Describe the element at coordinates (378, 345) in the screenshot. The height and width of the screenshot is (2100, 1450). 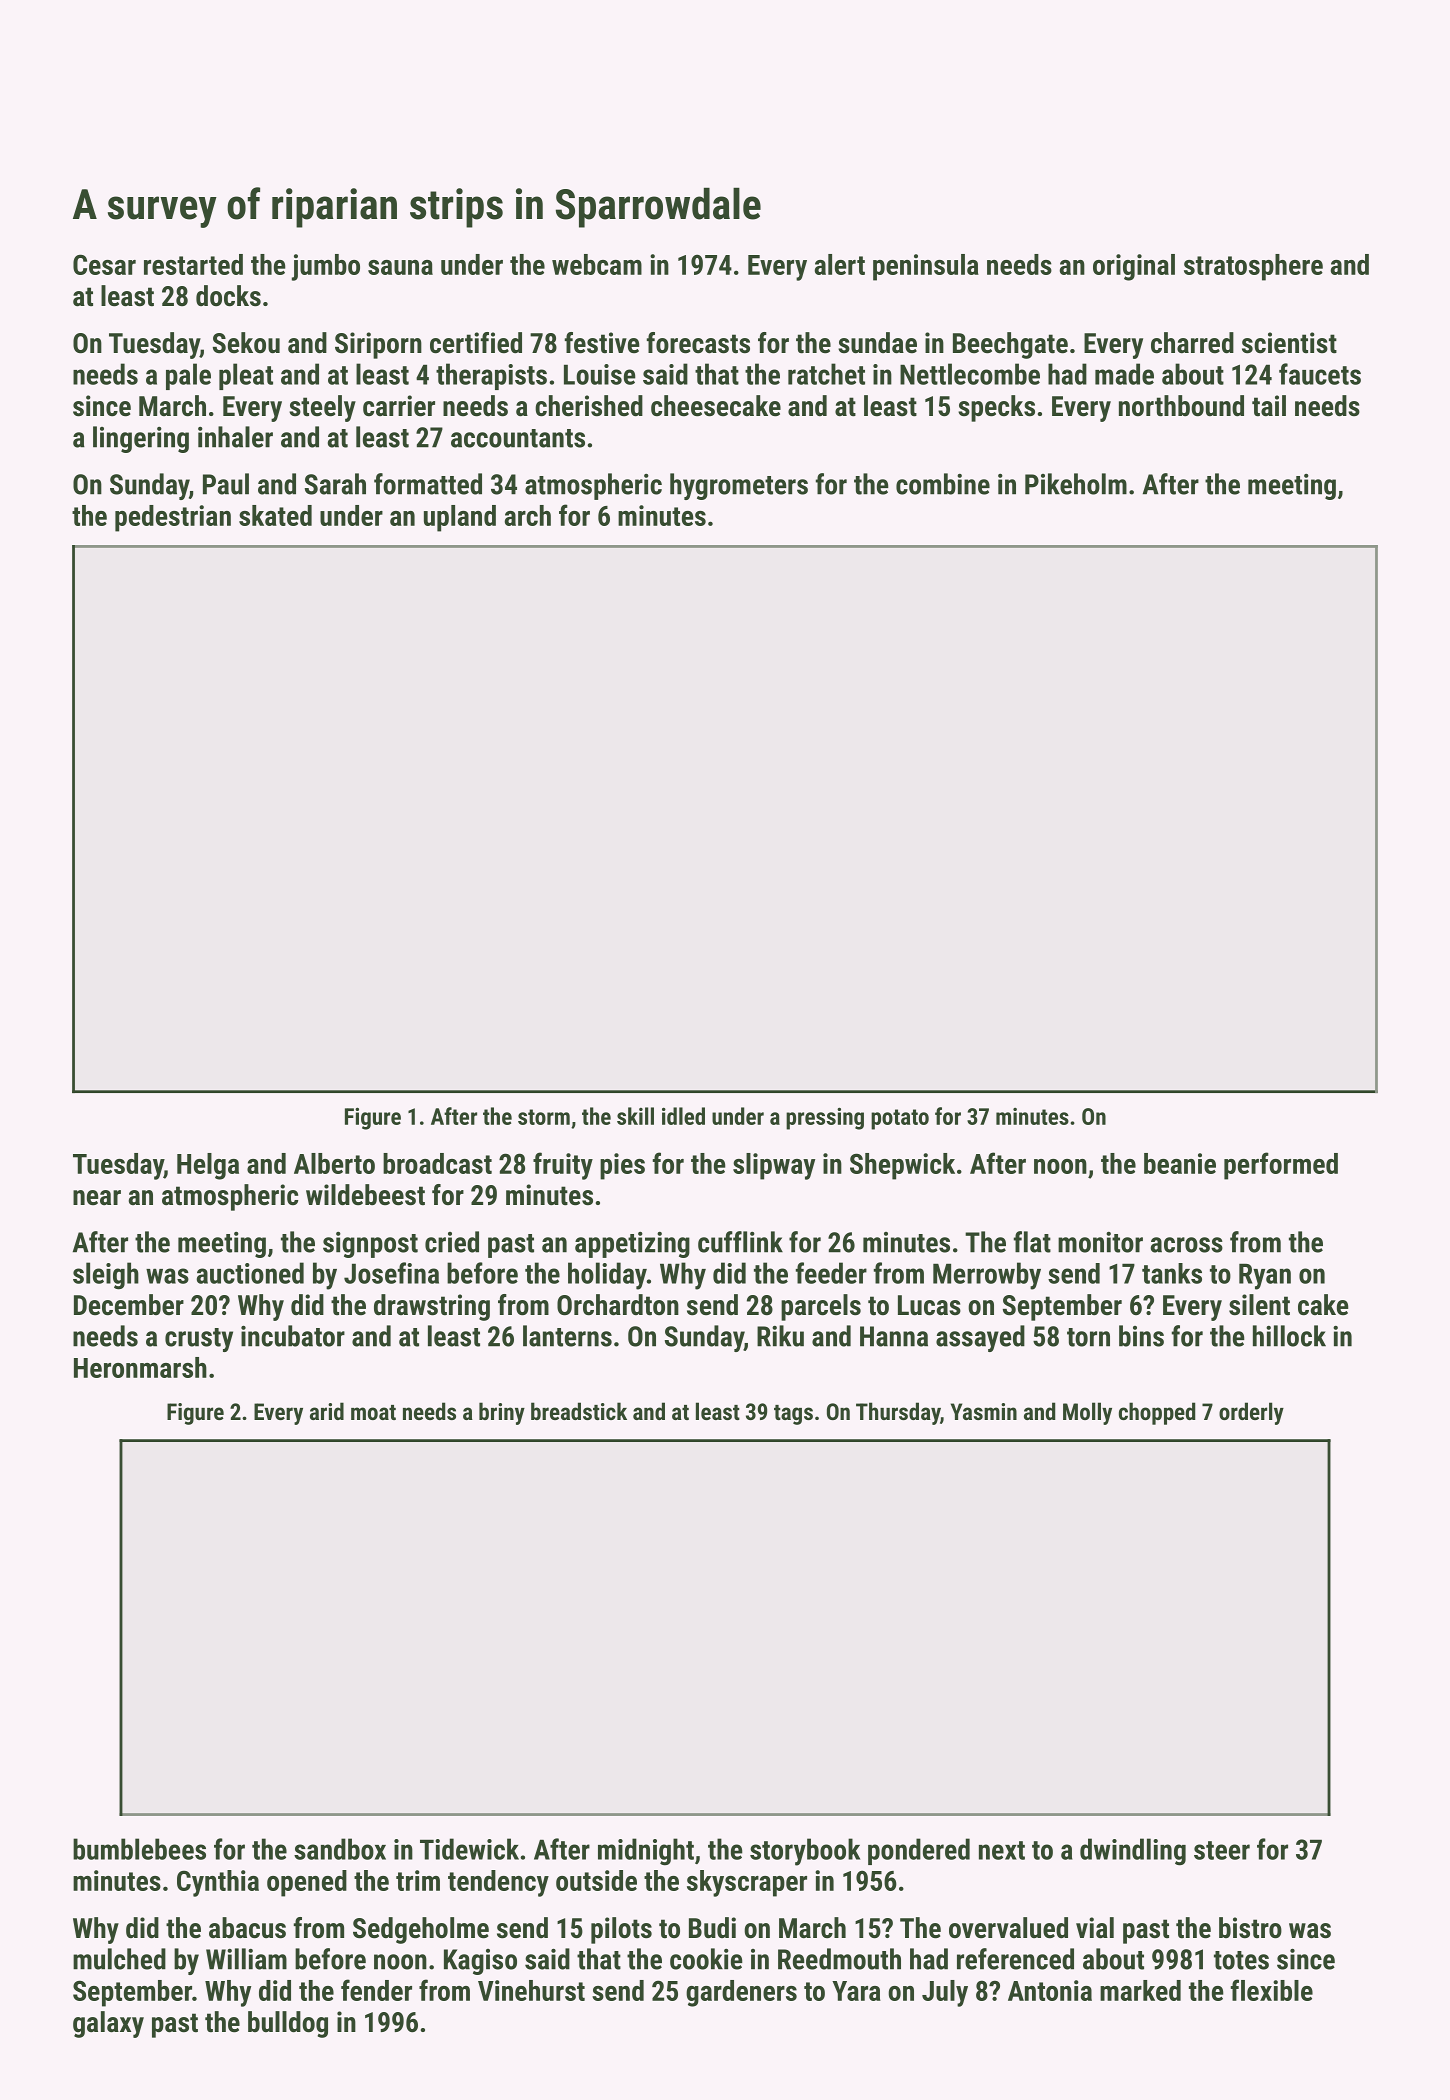
I see `Siriporn` at that location.
